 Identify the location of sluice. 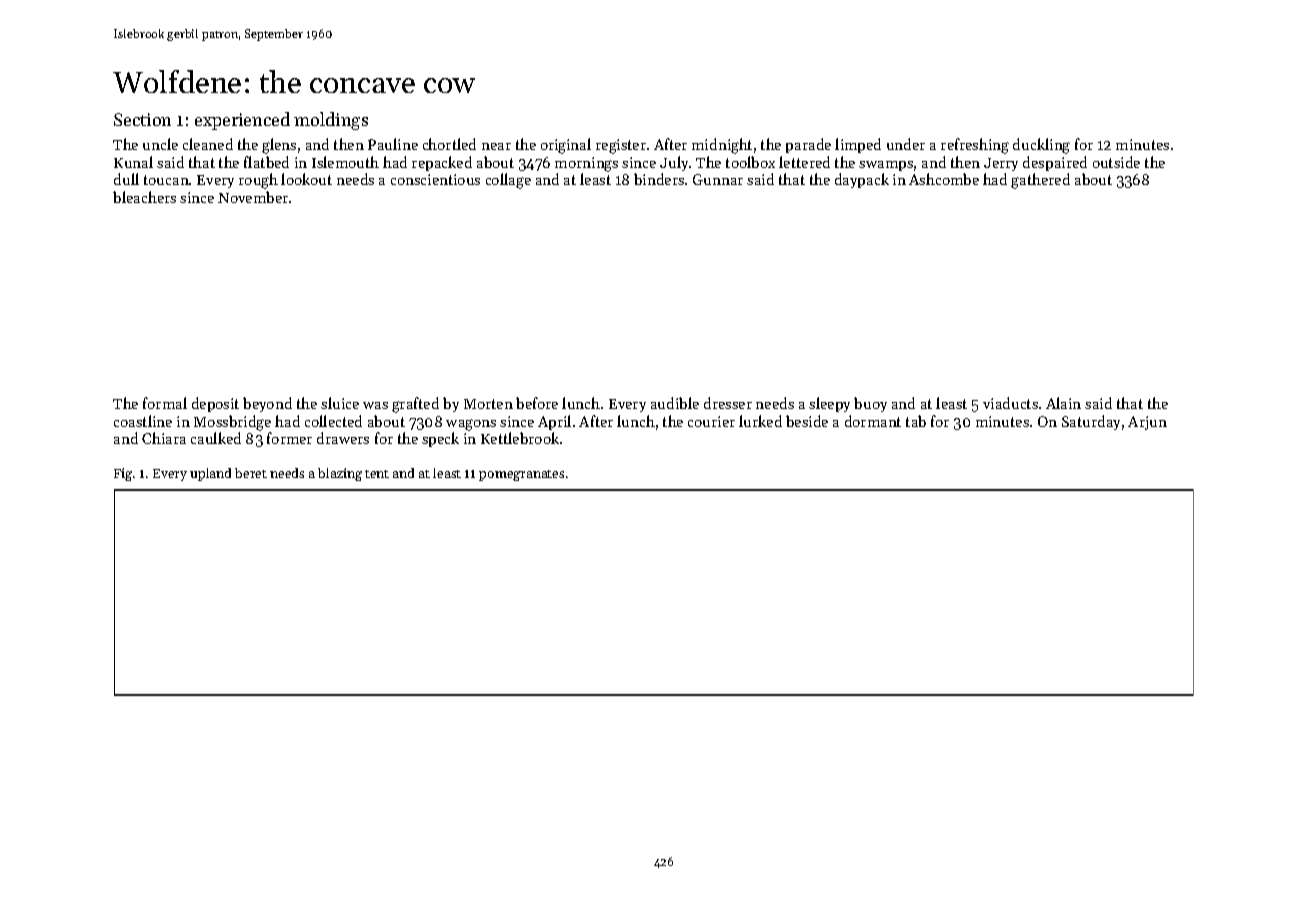
(340, 403).
